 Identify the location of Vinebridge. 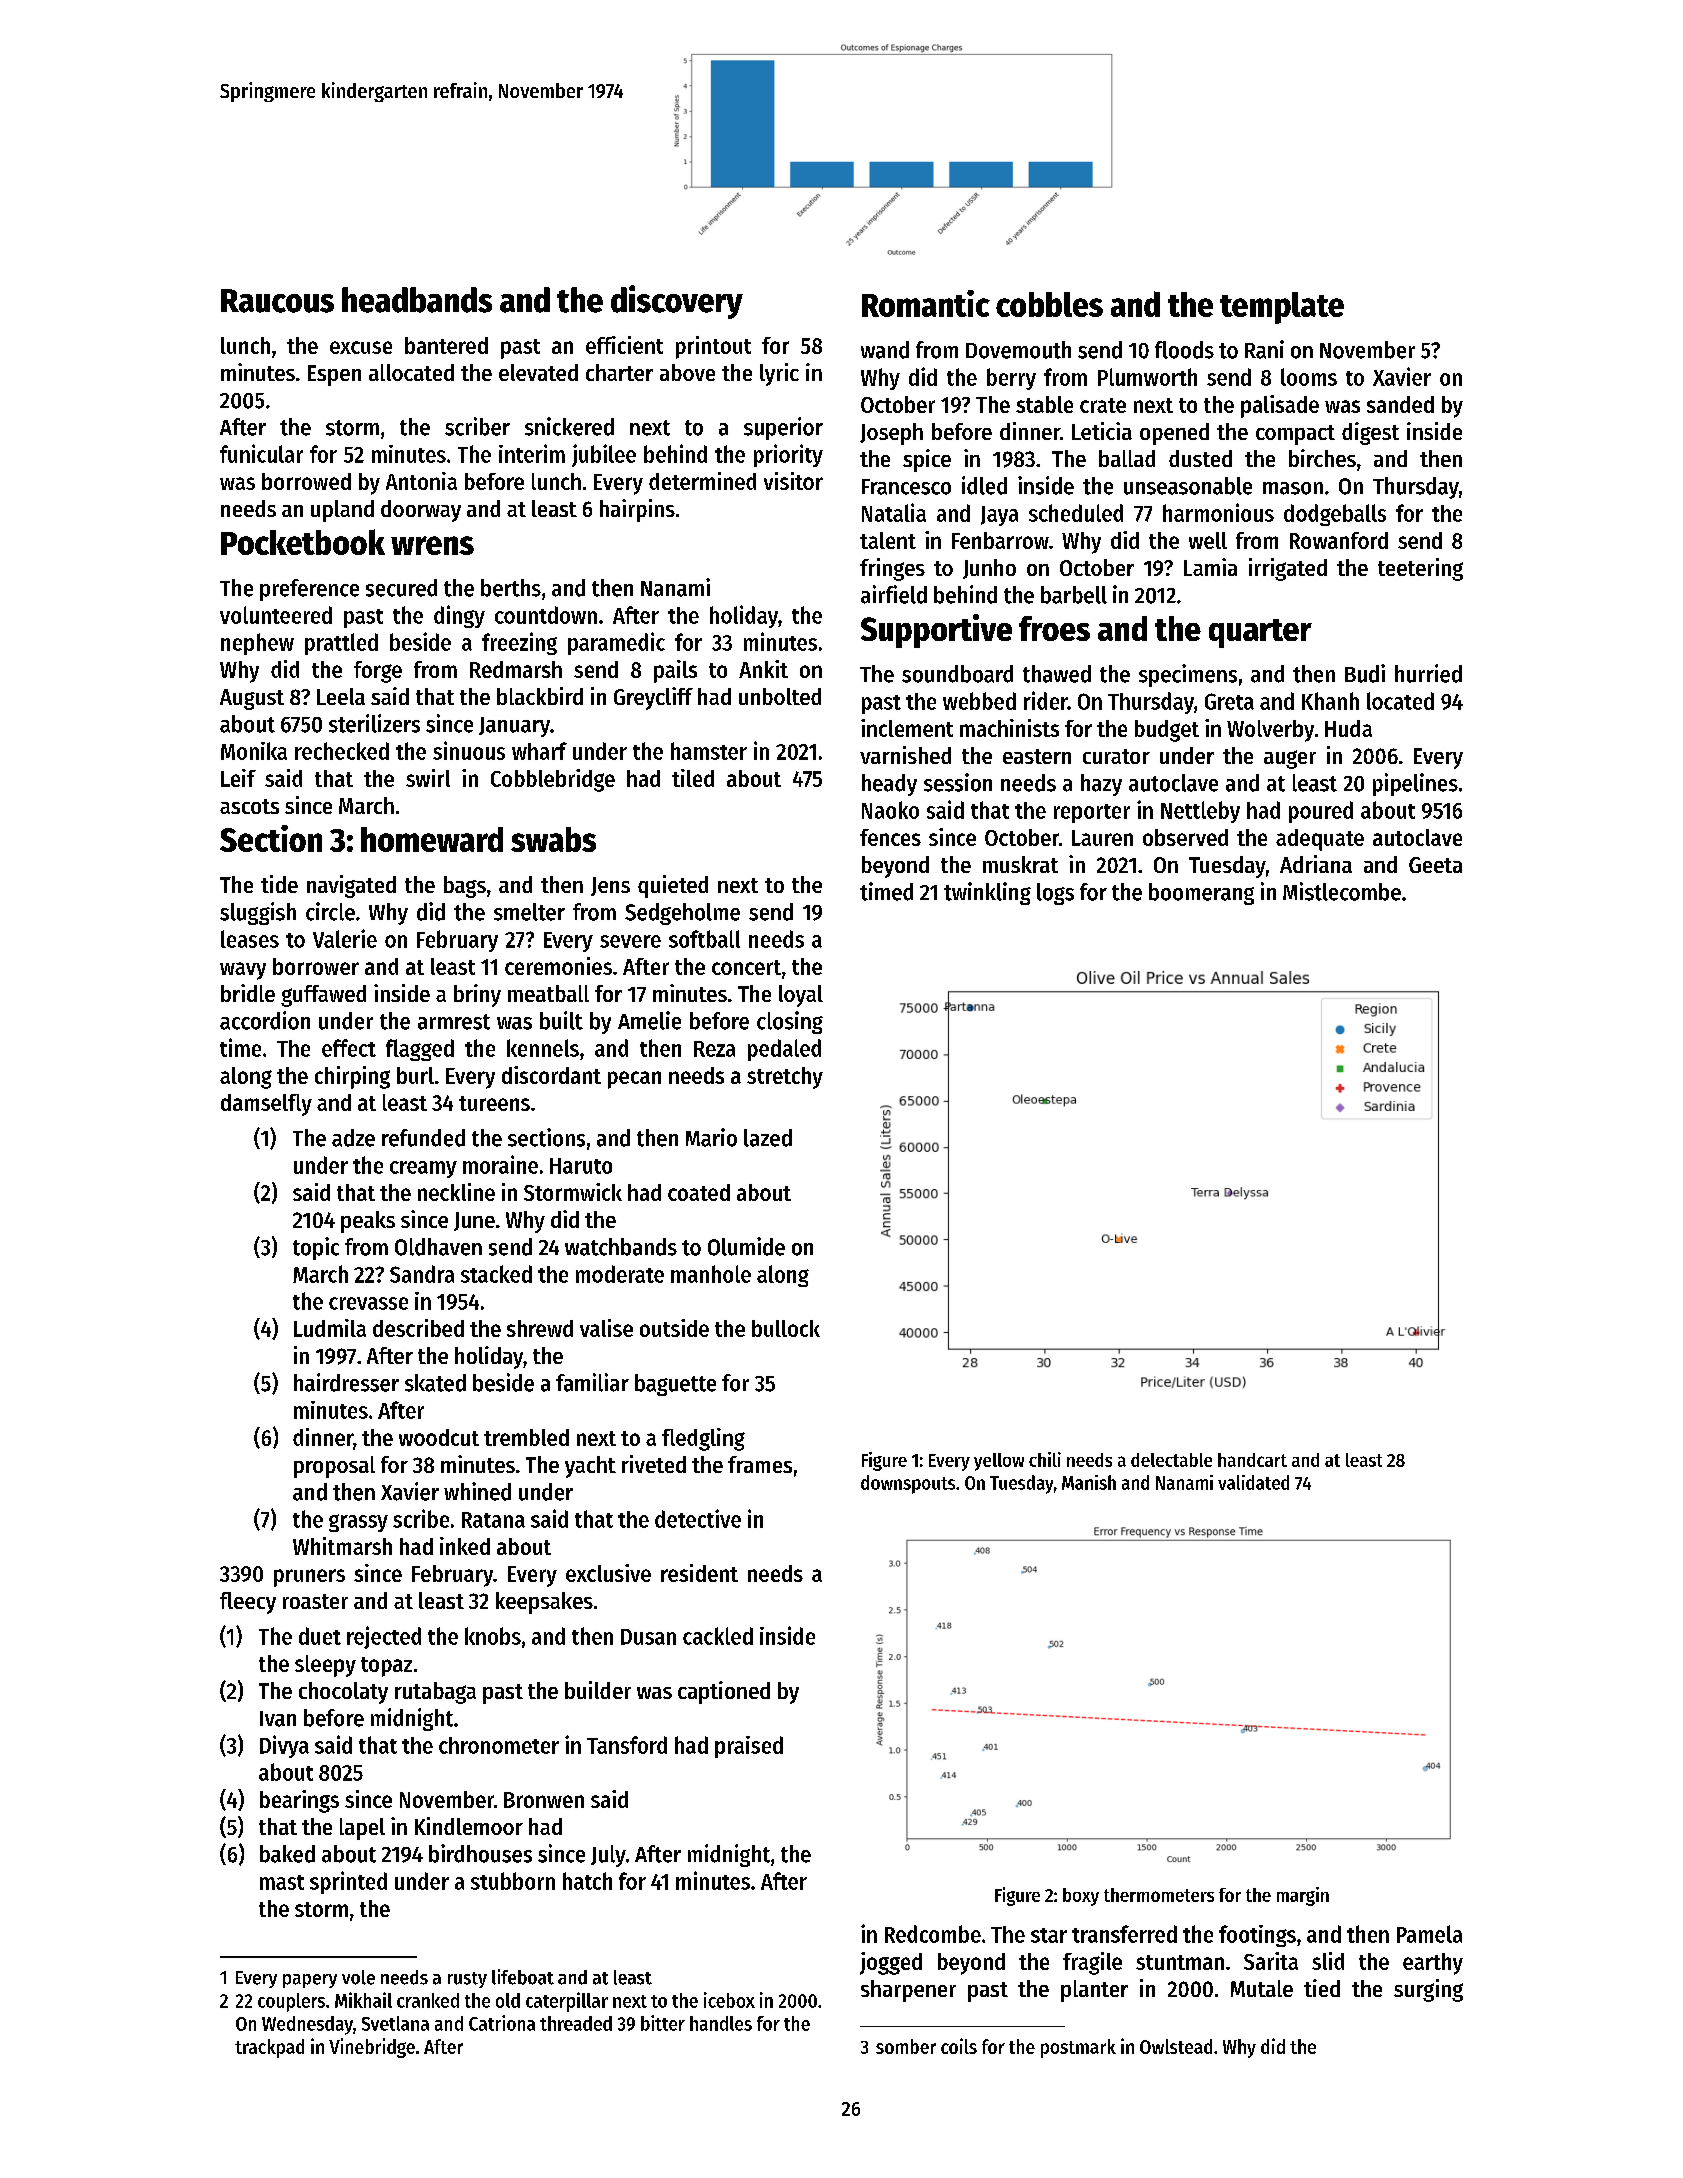
(372, 2048).
